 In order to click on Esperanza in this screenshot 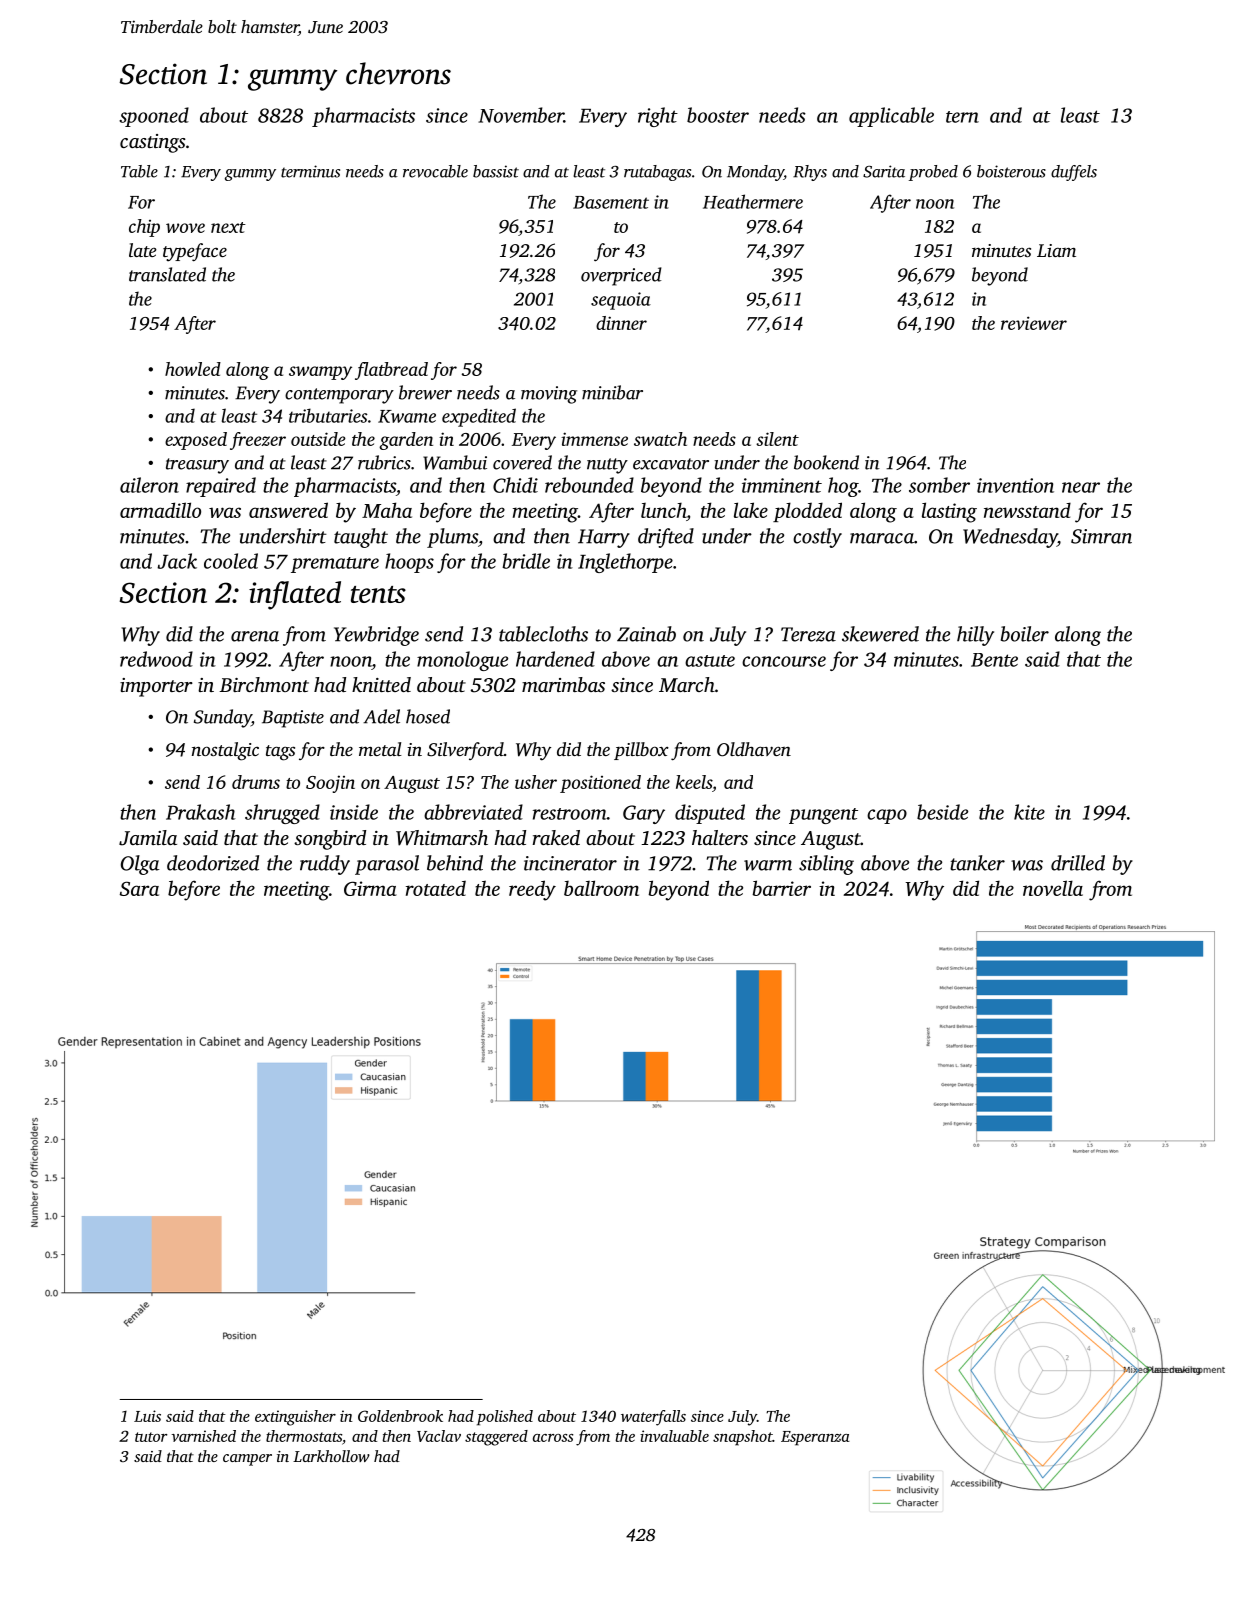, I will do `click(815, 1438)`.
